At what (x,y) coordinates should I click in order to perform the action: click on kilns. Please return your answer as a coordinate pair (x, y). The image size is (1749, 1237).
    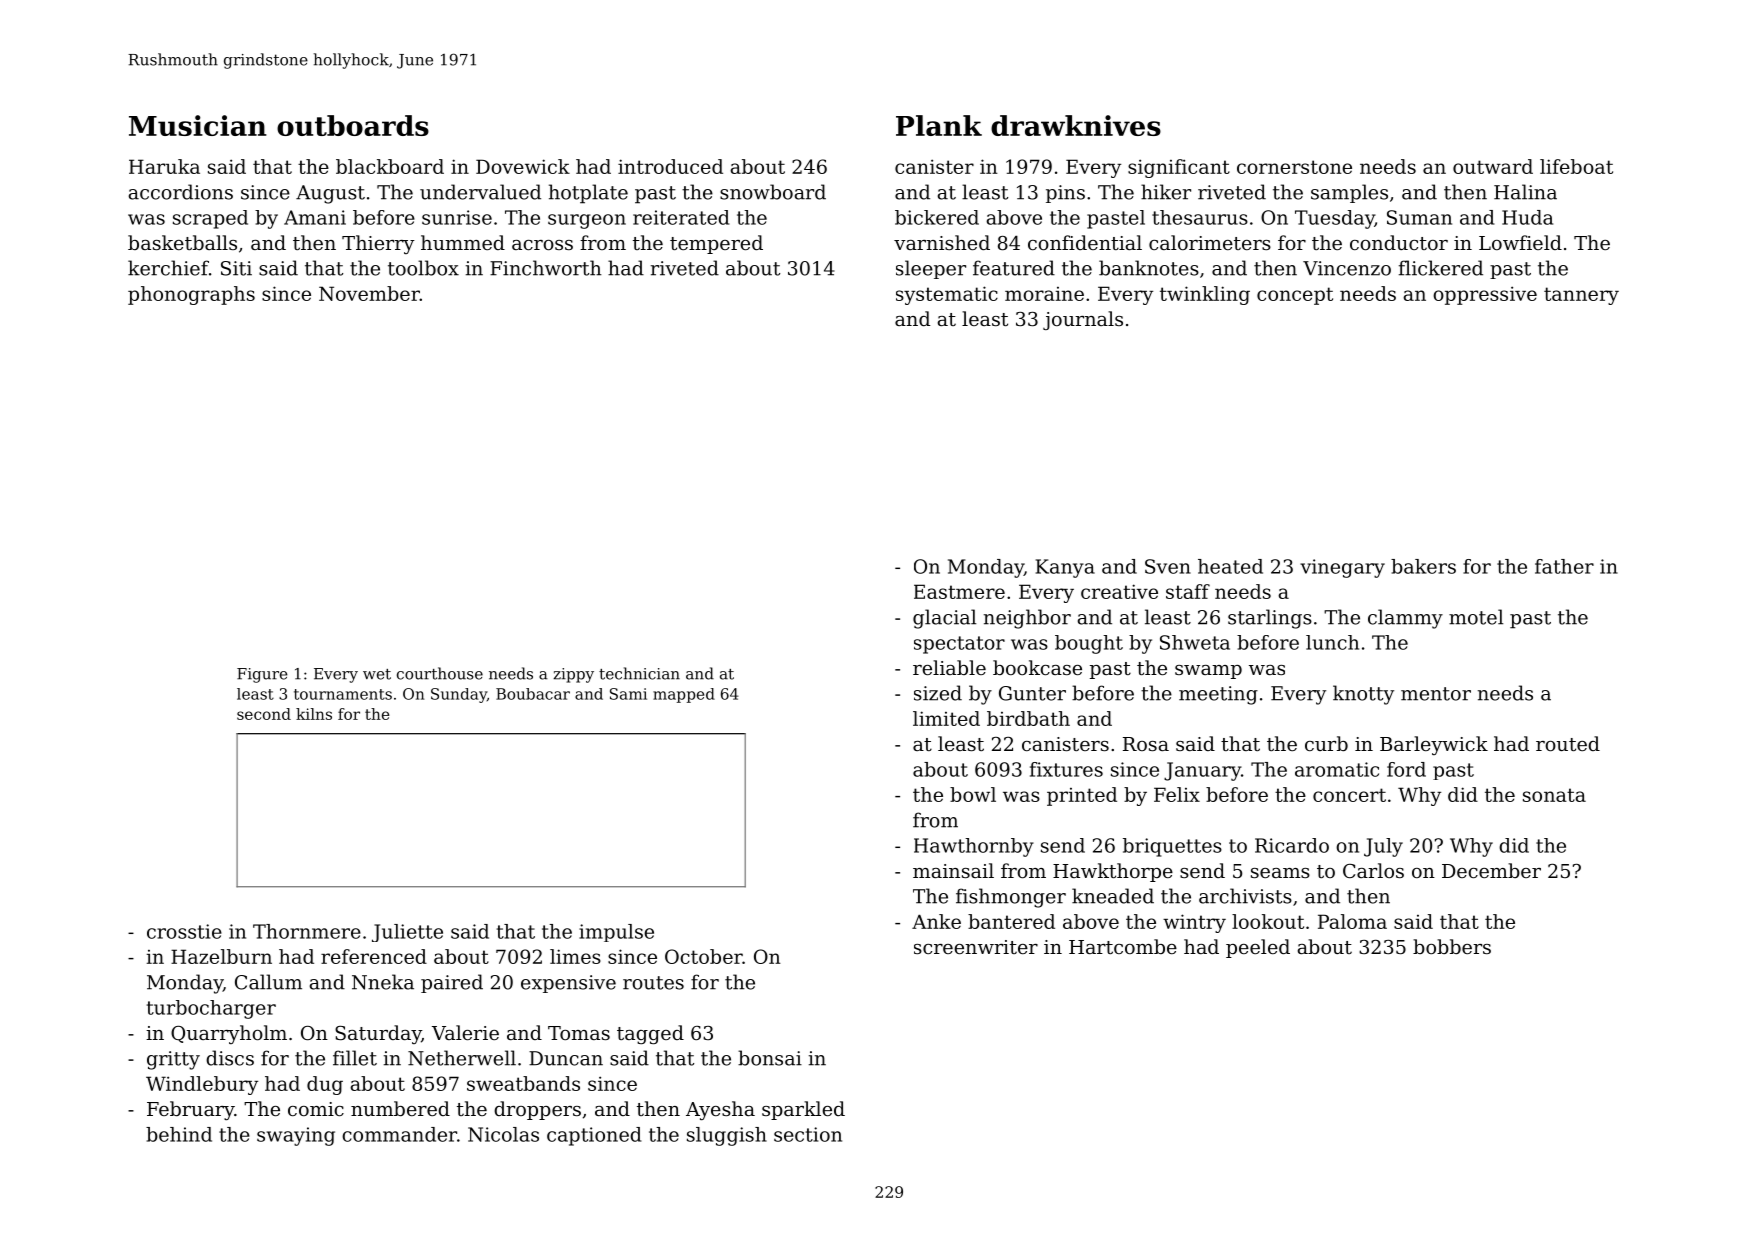
    Looking at the image, I should click on (314, 714).
